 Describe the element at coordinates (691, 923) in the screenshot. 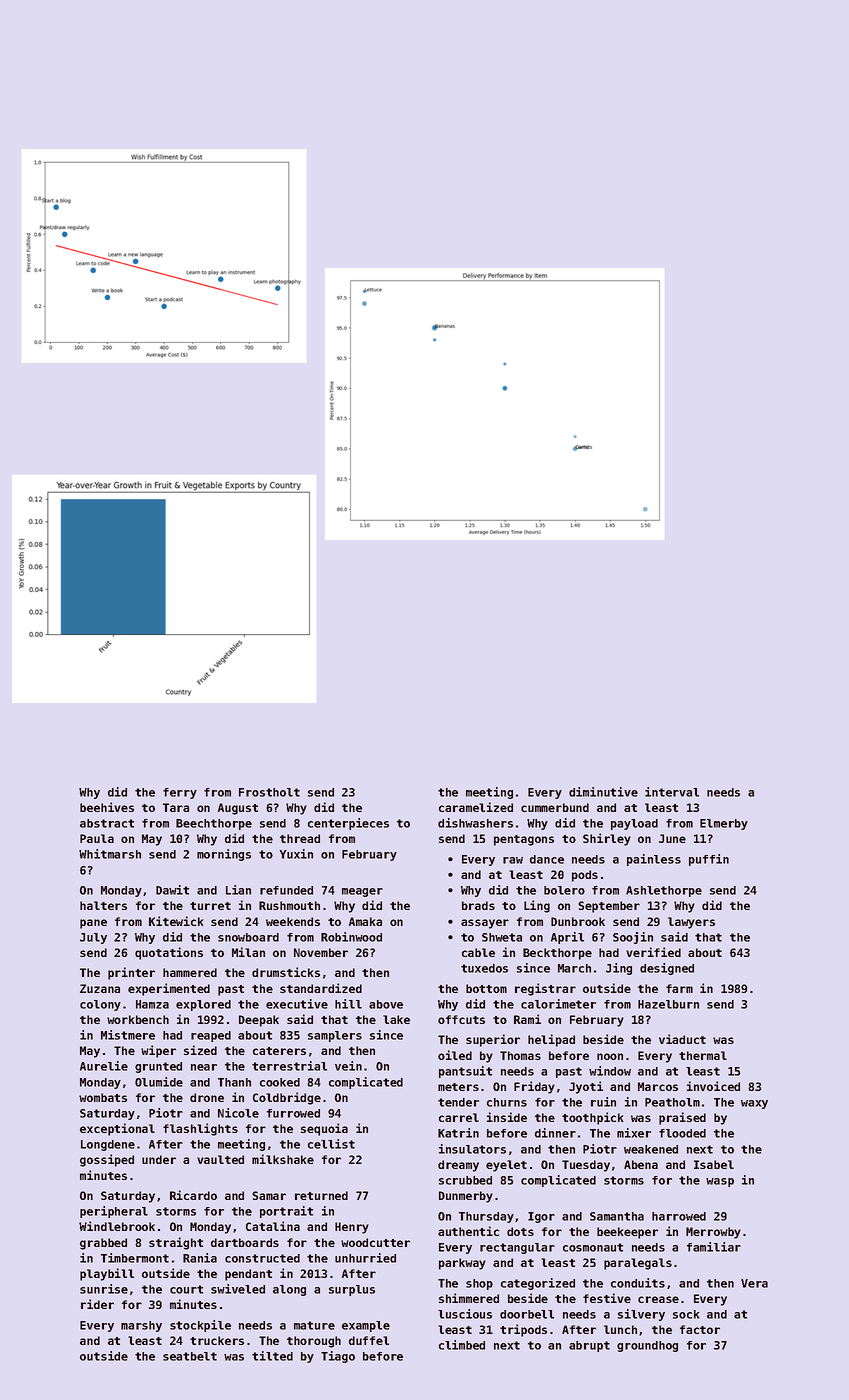

I see `lawyers` at that location.
